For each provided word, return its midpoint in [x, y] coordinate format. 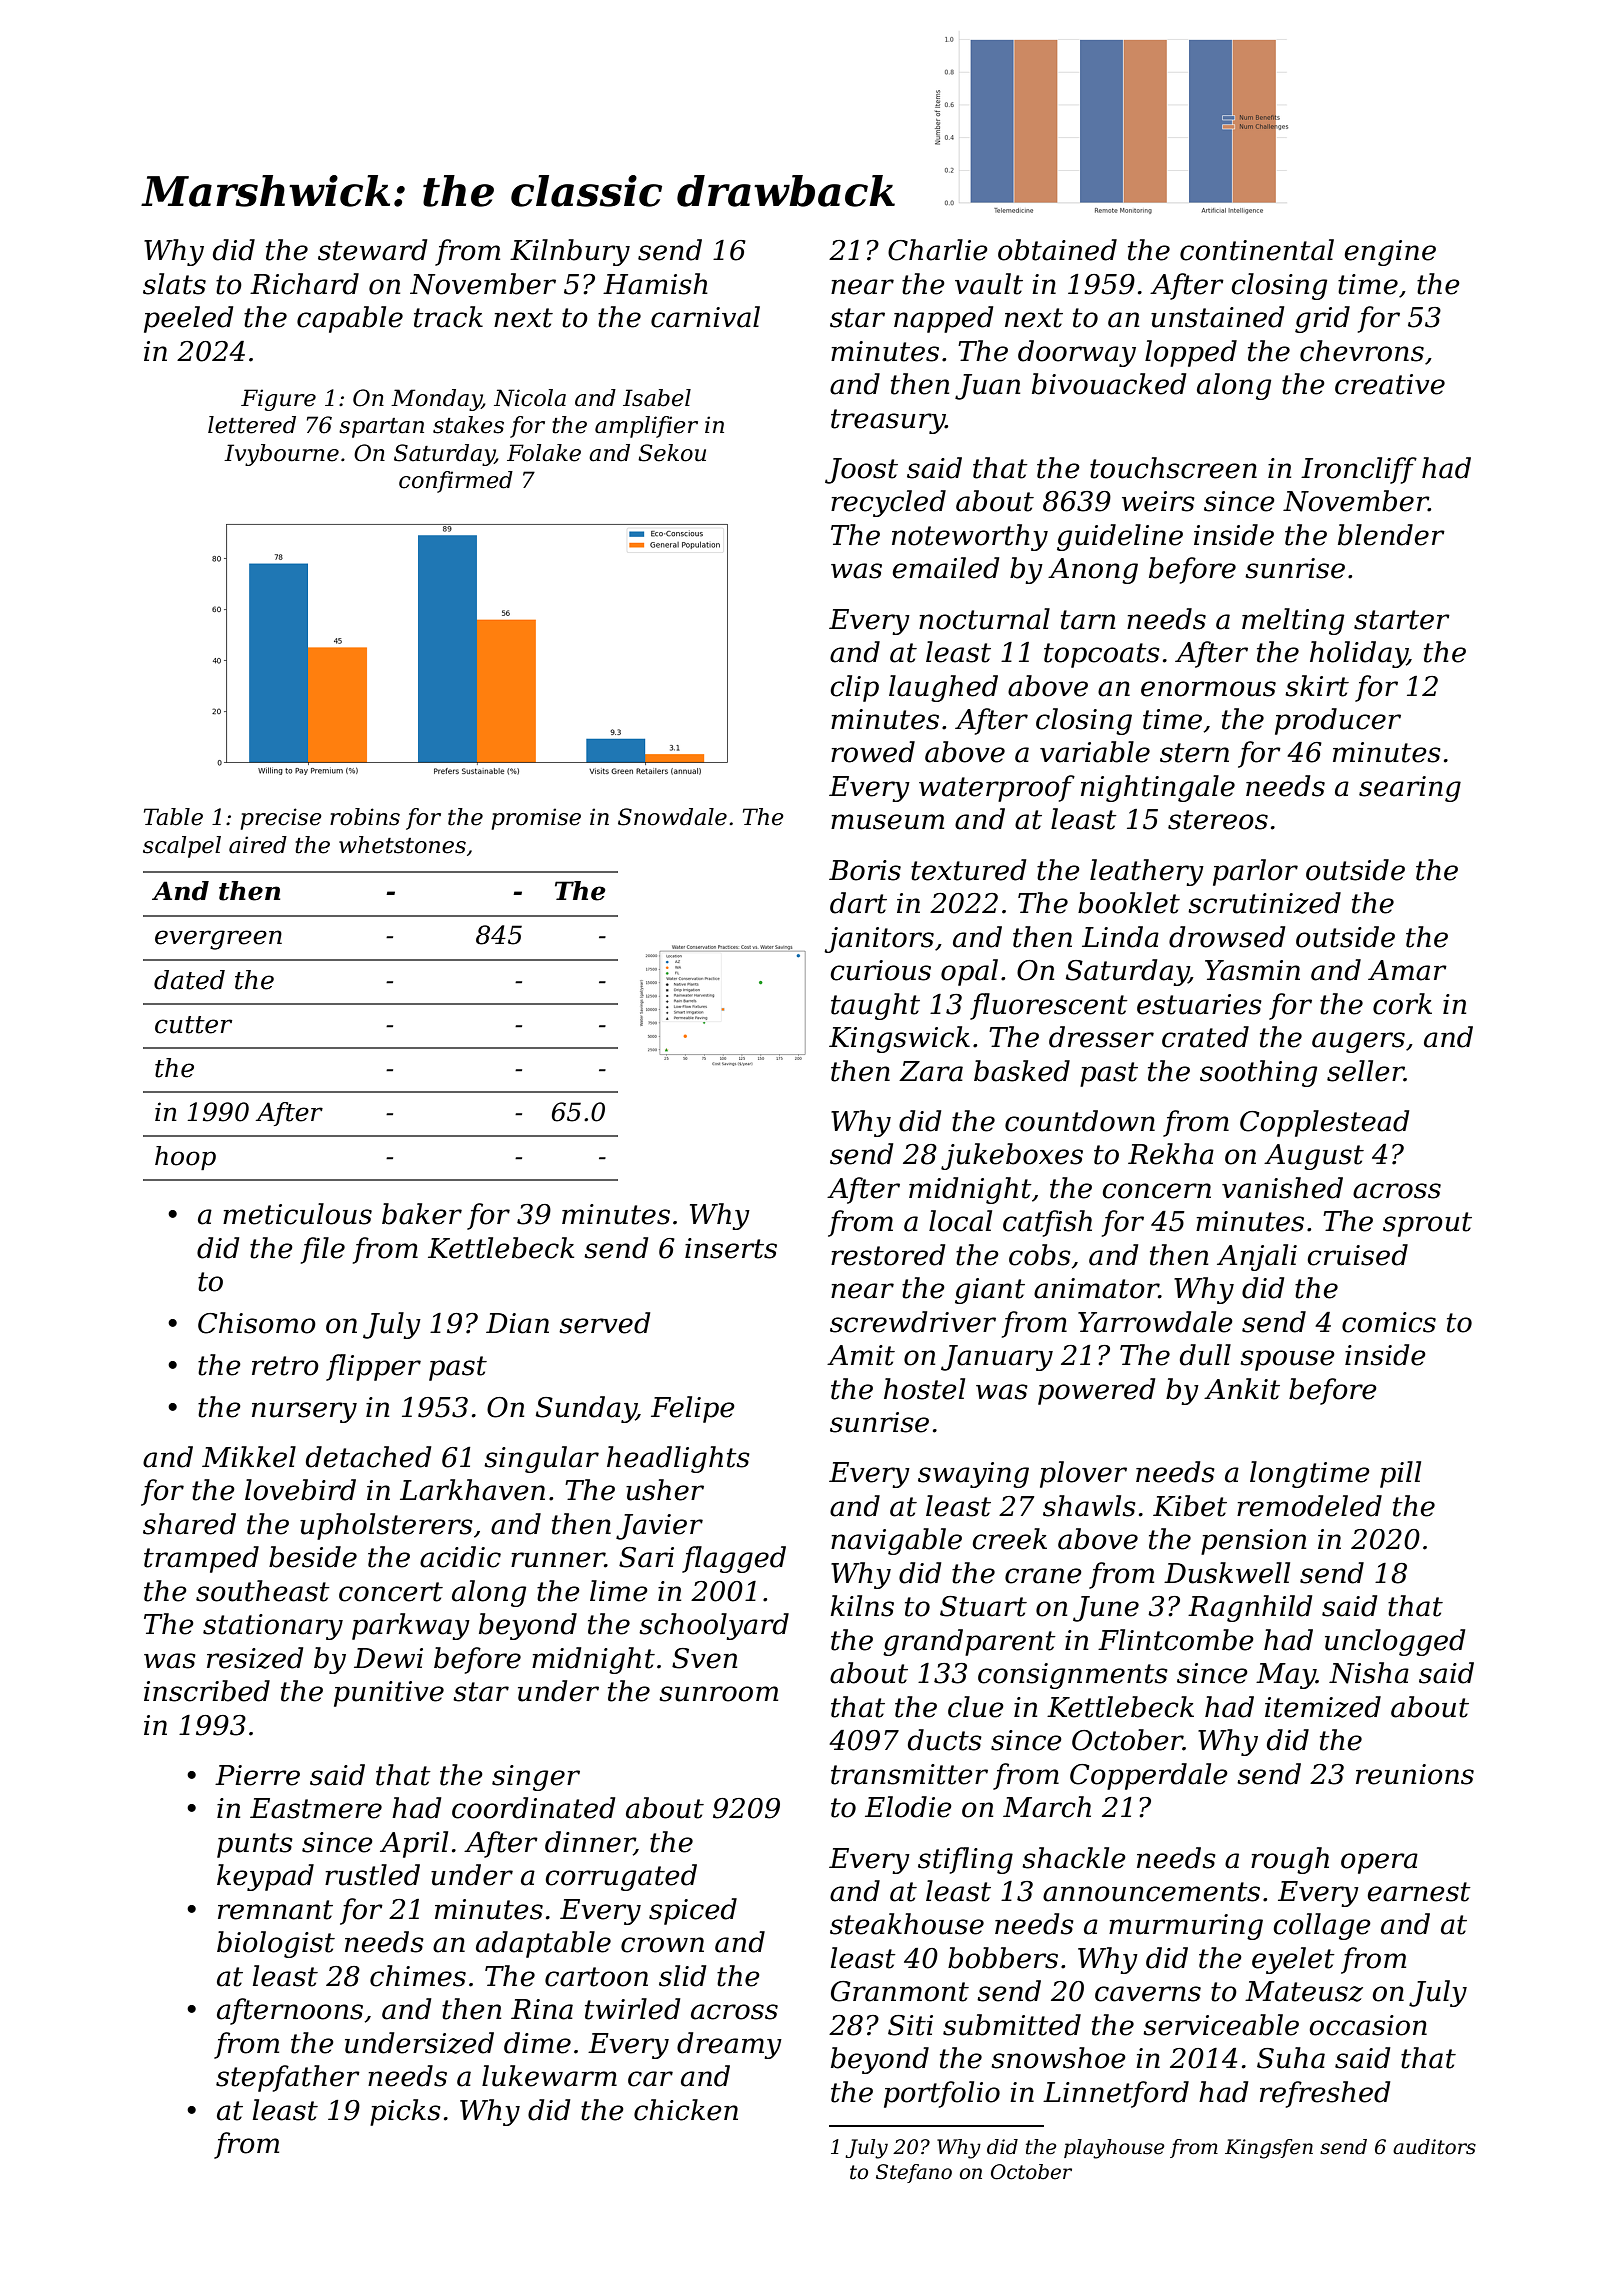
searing [1410, 789]
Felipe [693, 1409]
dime [537, 2043]
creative [1390, 384]
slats [174, 284]
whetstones [402, 845]
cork [1402, 1004]
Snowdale [672, 817]
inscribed [207, 1691]
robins [365, 817]
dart [858, 903]
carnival [705, 317]
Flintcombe [1176, 1640]
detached [368, 1457]
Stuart [983, 1606]
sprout [1427, 1224]
